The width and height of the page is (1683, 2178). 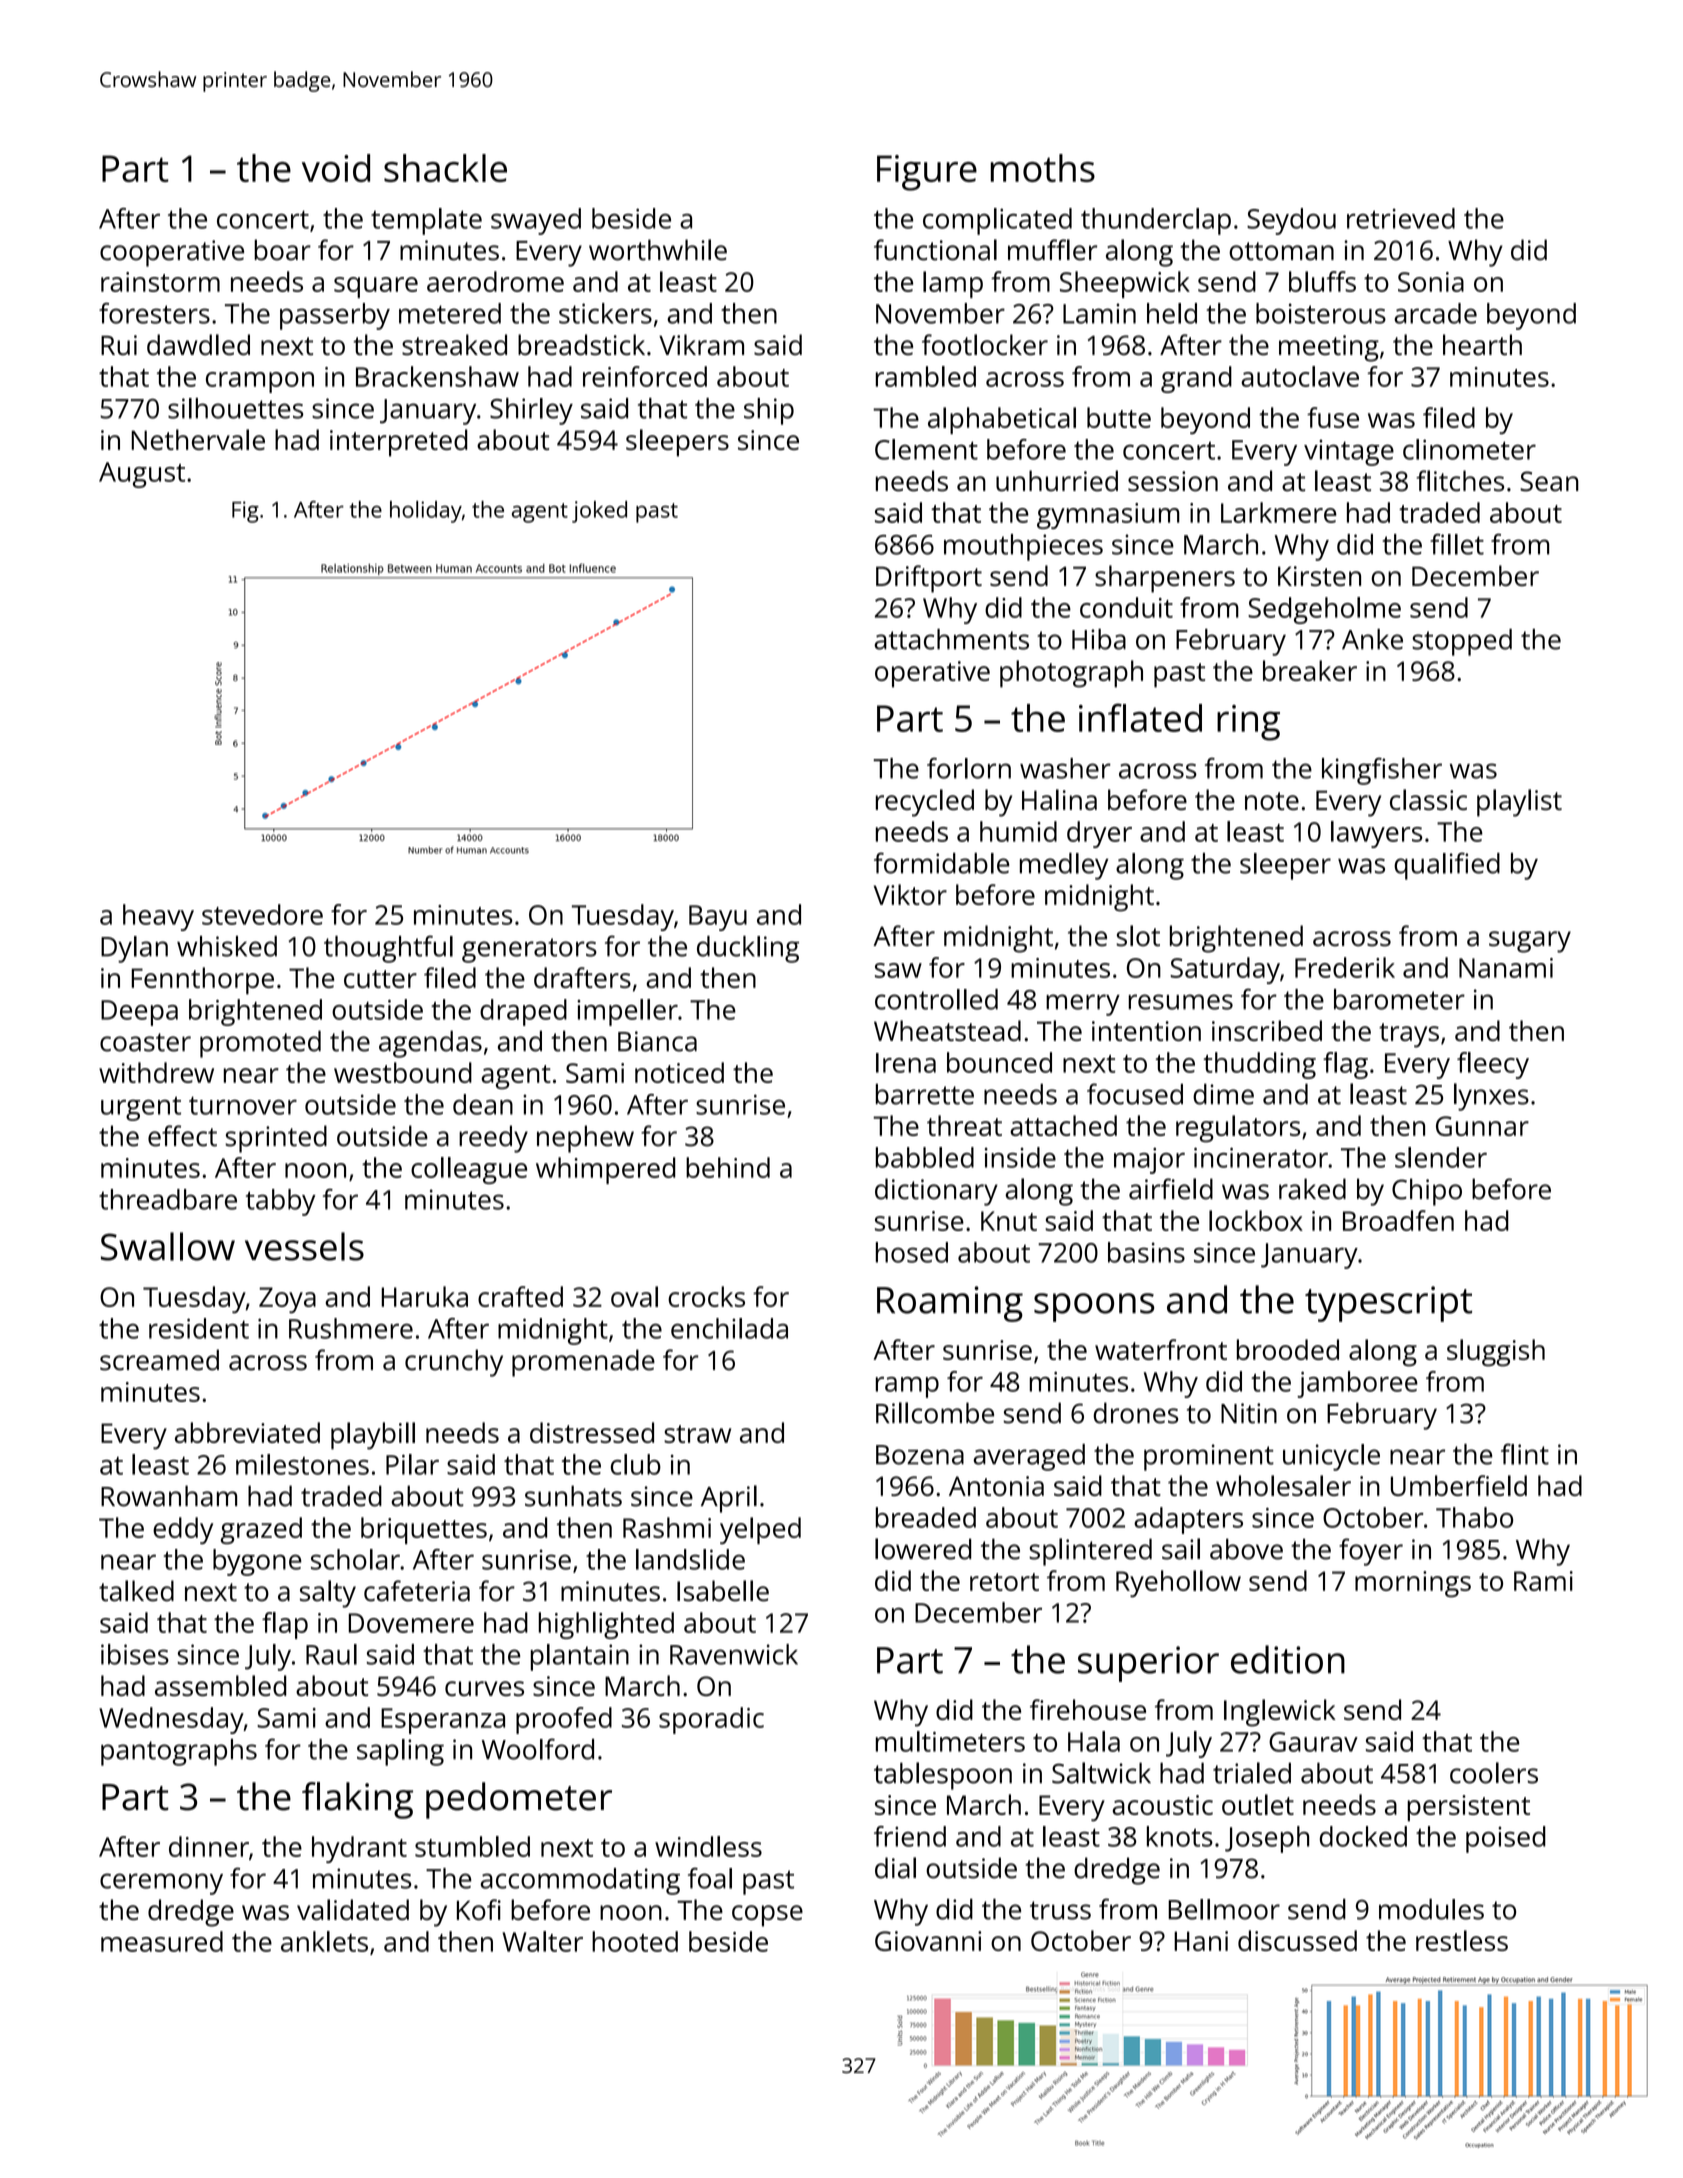 I want to click on retrieved, so click(x=1401, y=218).
